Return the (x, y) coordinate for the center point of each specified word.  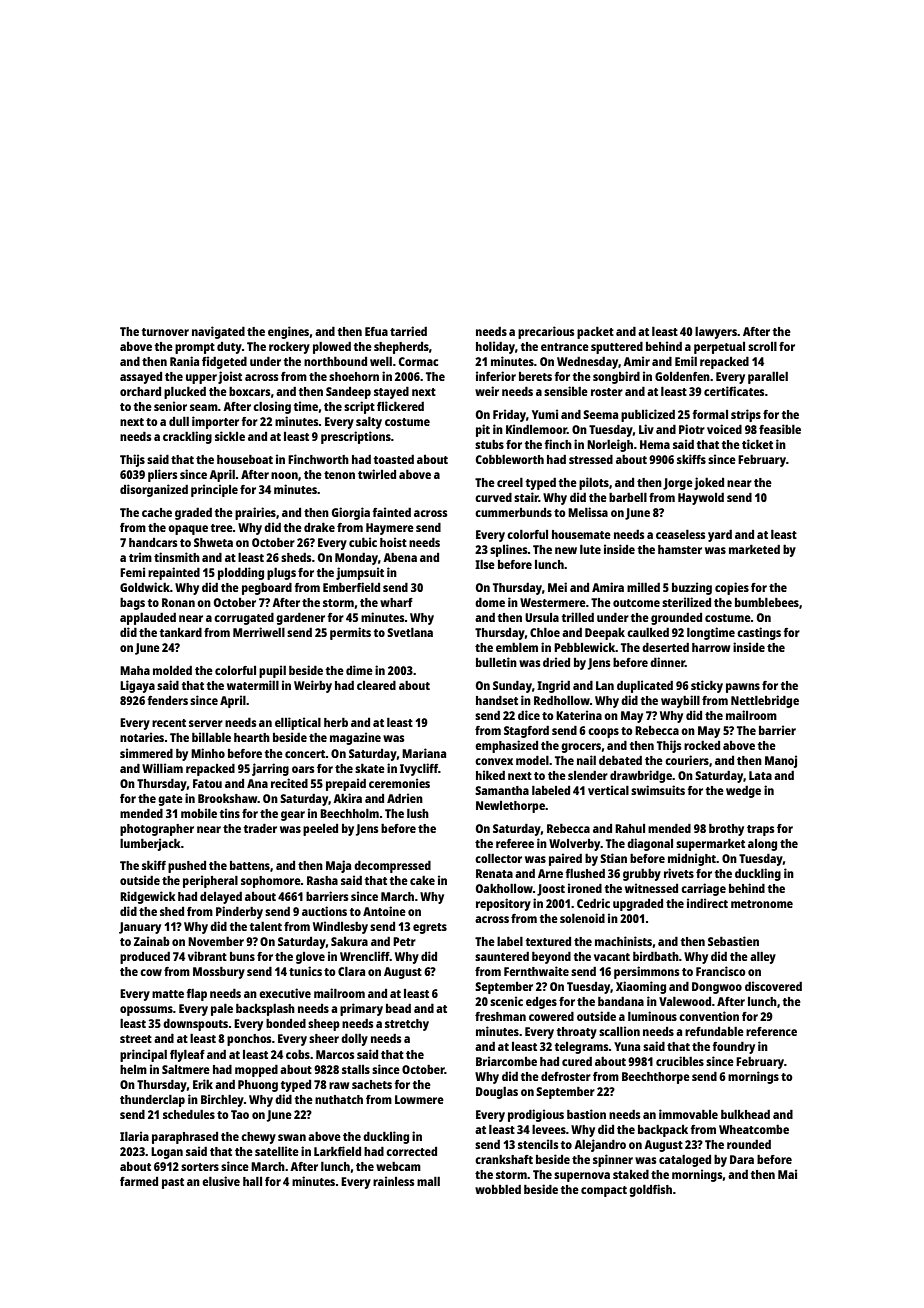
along (762, 845)
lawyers (716, 333)
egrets (430, 928)
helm (133, 1069)
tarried (408, 331)
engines (288, 332)
